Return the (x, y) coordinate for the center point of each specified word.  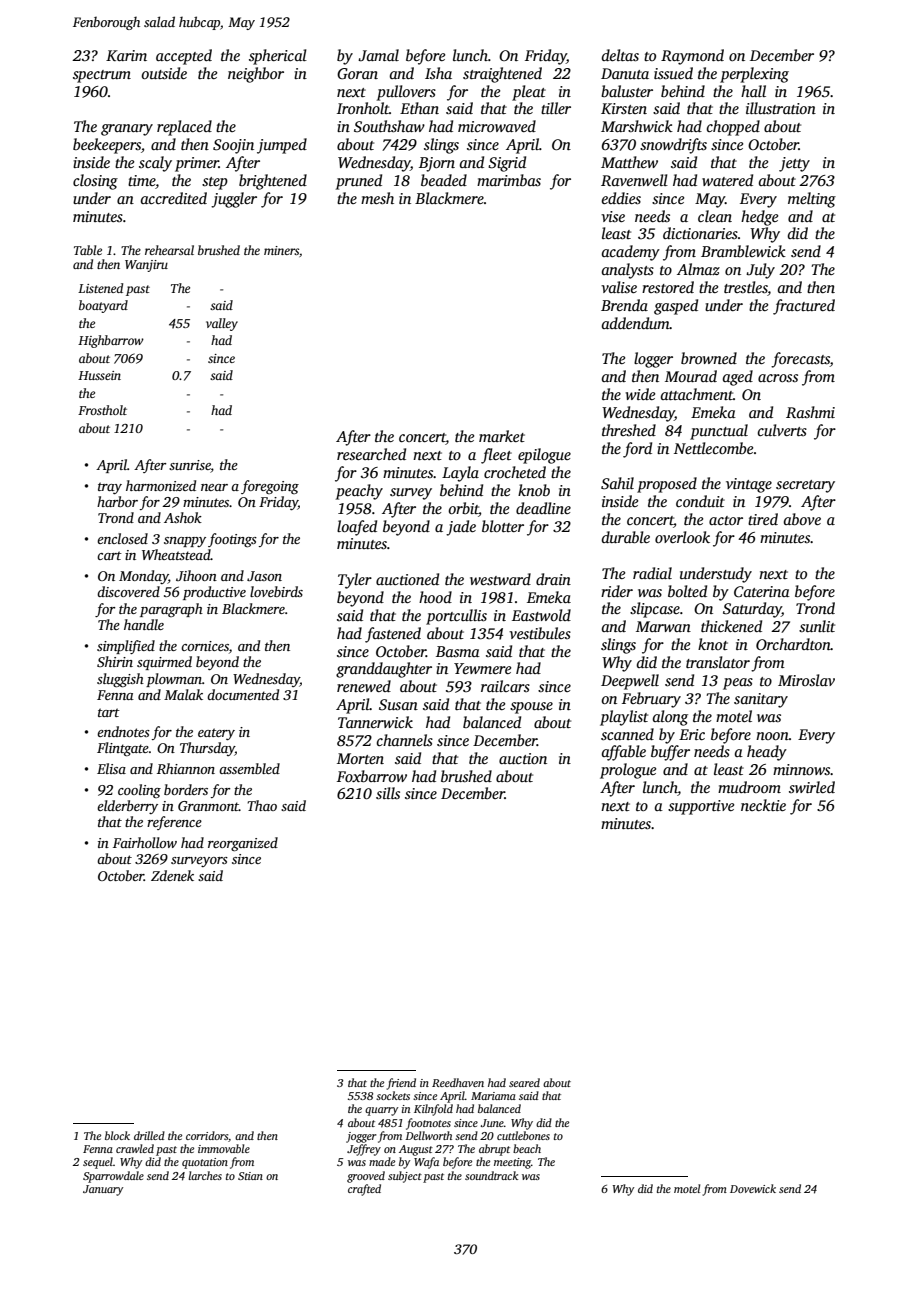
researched (371, 454)
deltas (620, 55)
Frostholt (102, 410)
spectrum (102, 76)
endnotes (123, 731)
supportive (701, 807)
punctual (719, 432)
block (117, 1135)
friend (401, 1084)
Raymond (692, 57)
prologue (628, 771)
